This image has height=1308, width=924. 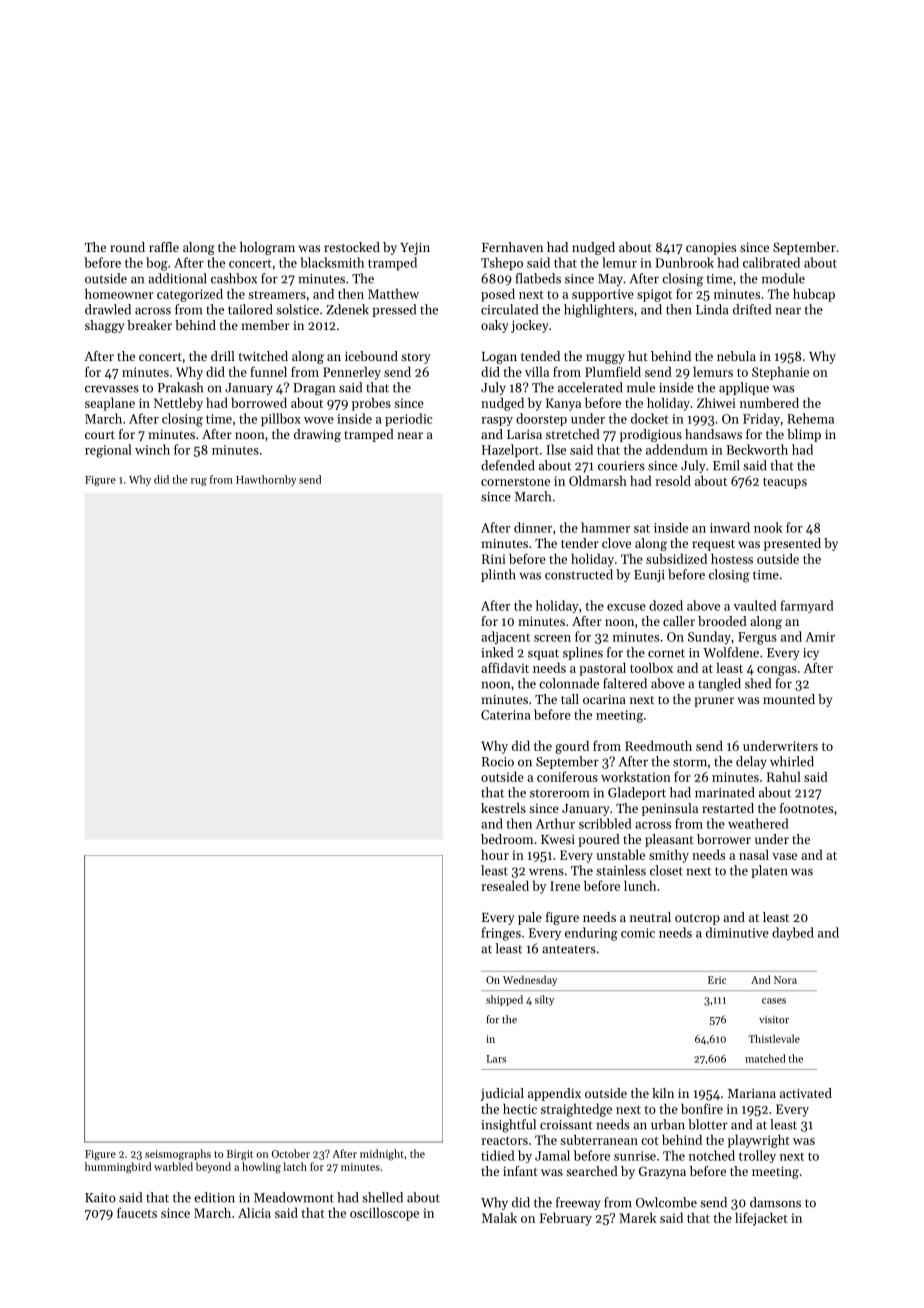 What do you see at coordinates (515, 481) in the image?
I see `cornerstone` at bounding box center [515, 481].
